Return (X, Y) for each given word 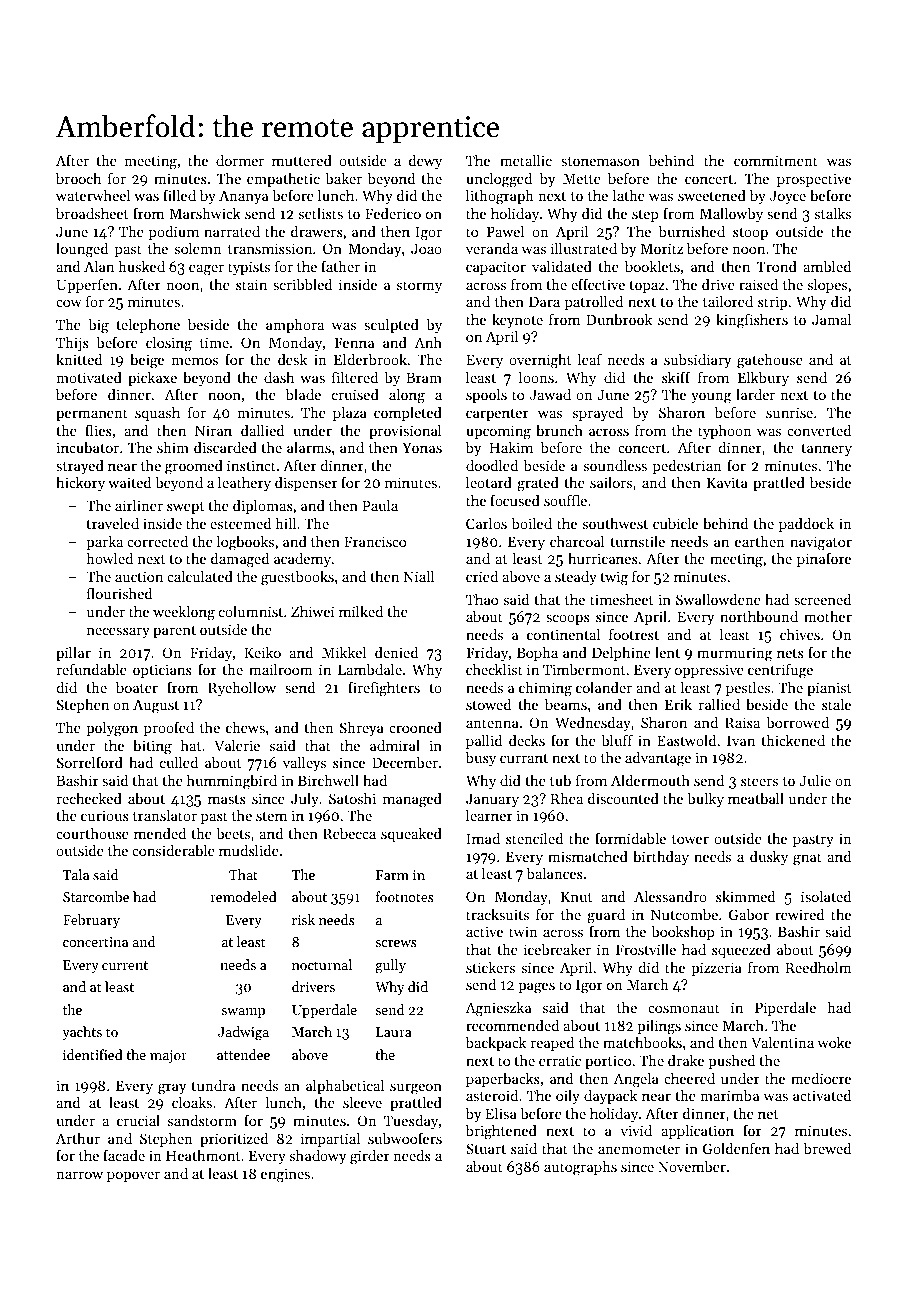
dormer (240, 160)
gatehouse (770, 361)
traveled (113, 523)
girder (370, 1157)
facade (124, 1155)
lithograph (500, 197)
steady (576, 578)
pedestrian (687, 467)
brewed (827, 1148)
